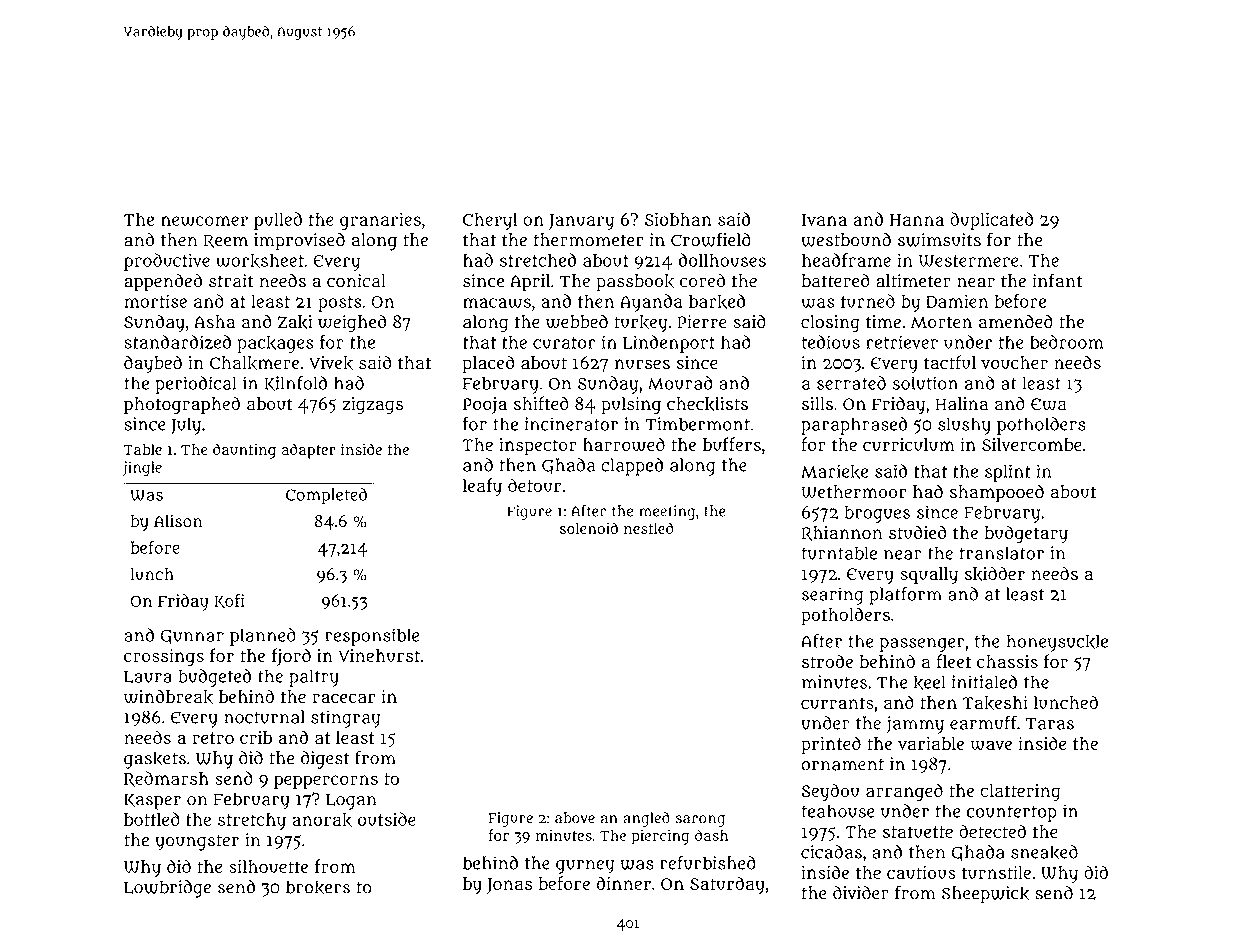 The image size is (1233, 952). What do you see at coordinates (917, 220) in the document?
I see `Hanna` at bounding box center [917, 220].
